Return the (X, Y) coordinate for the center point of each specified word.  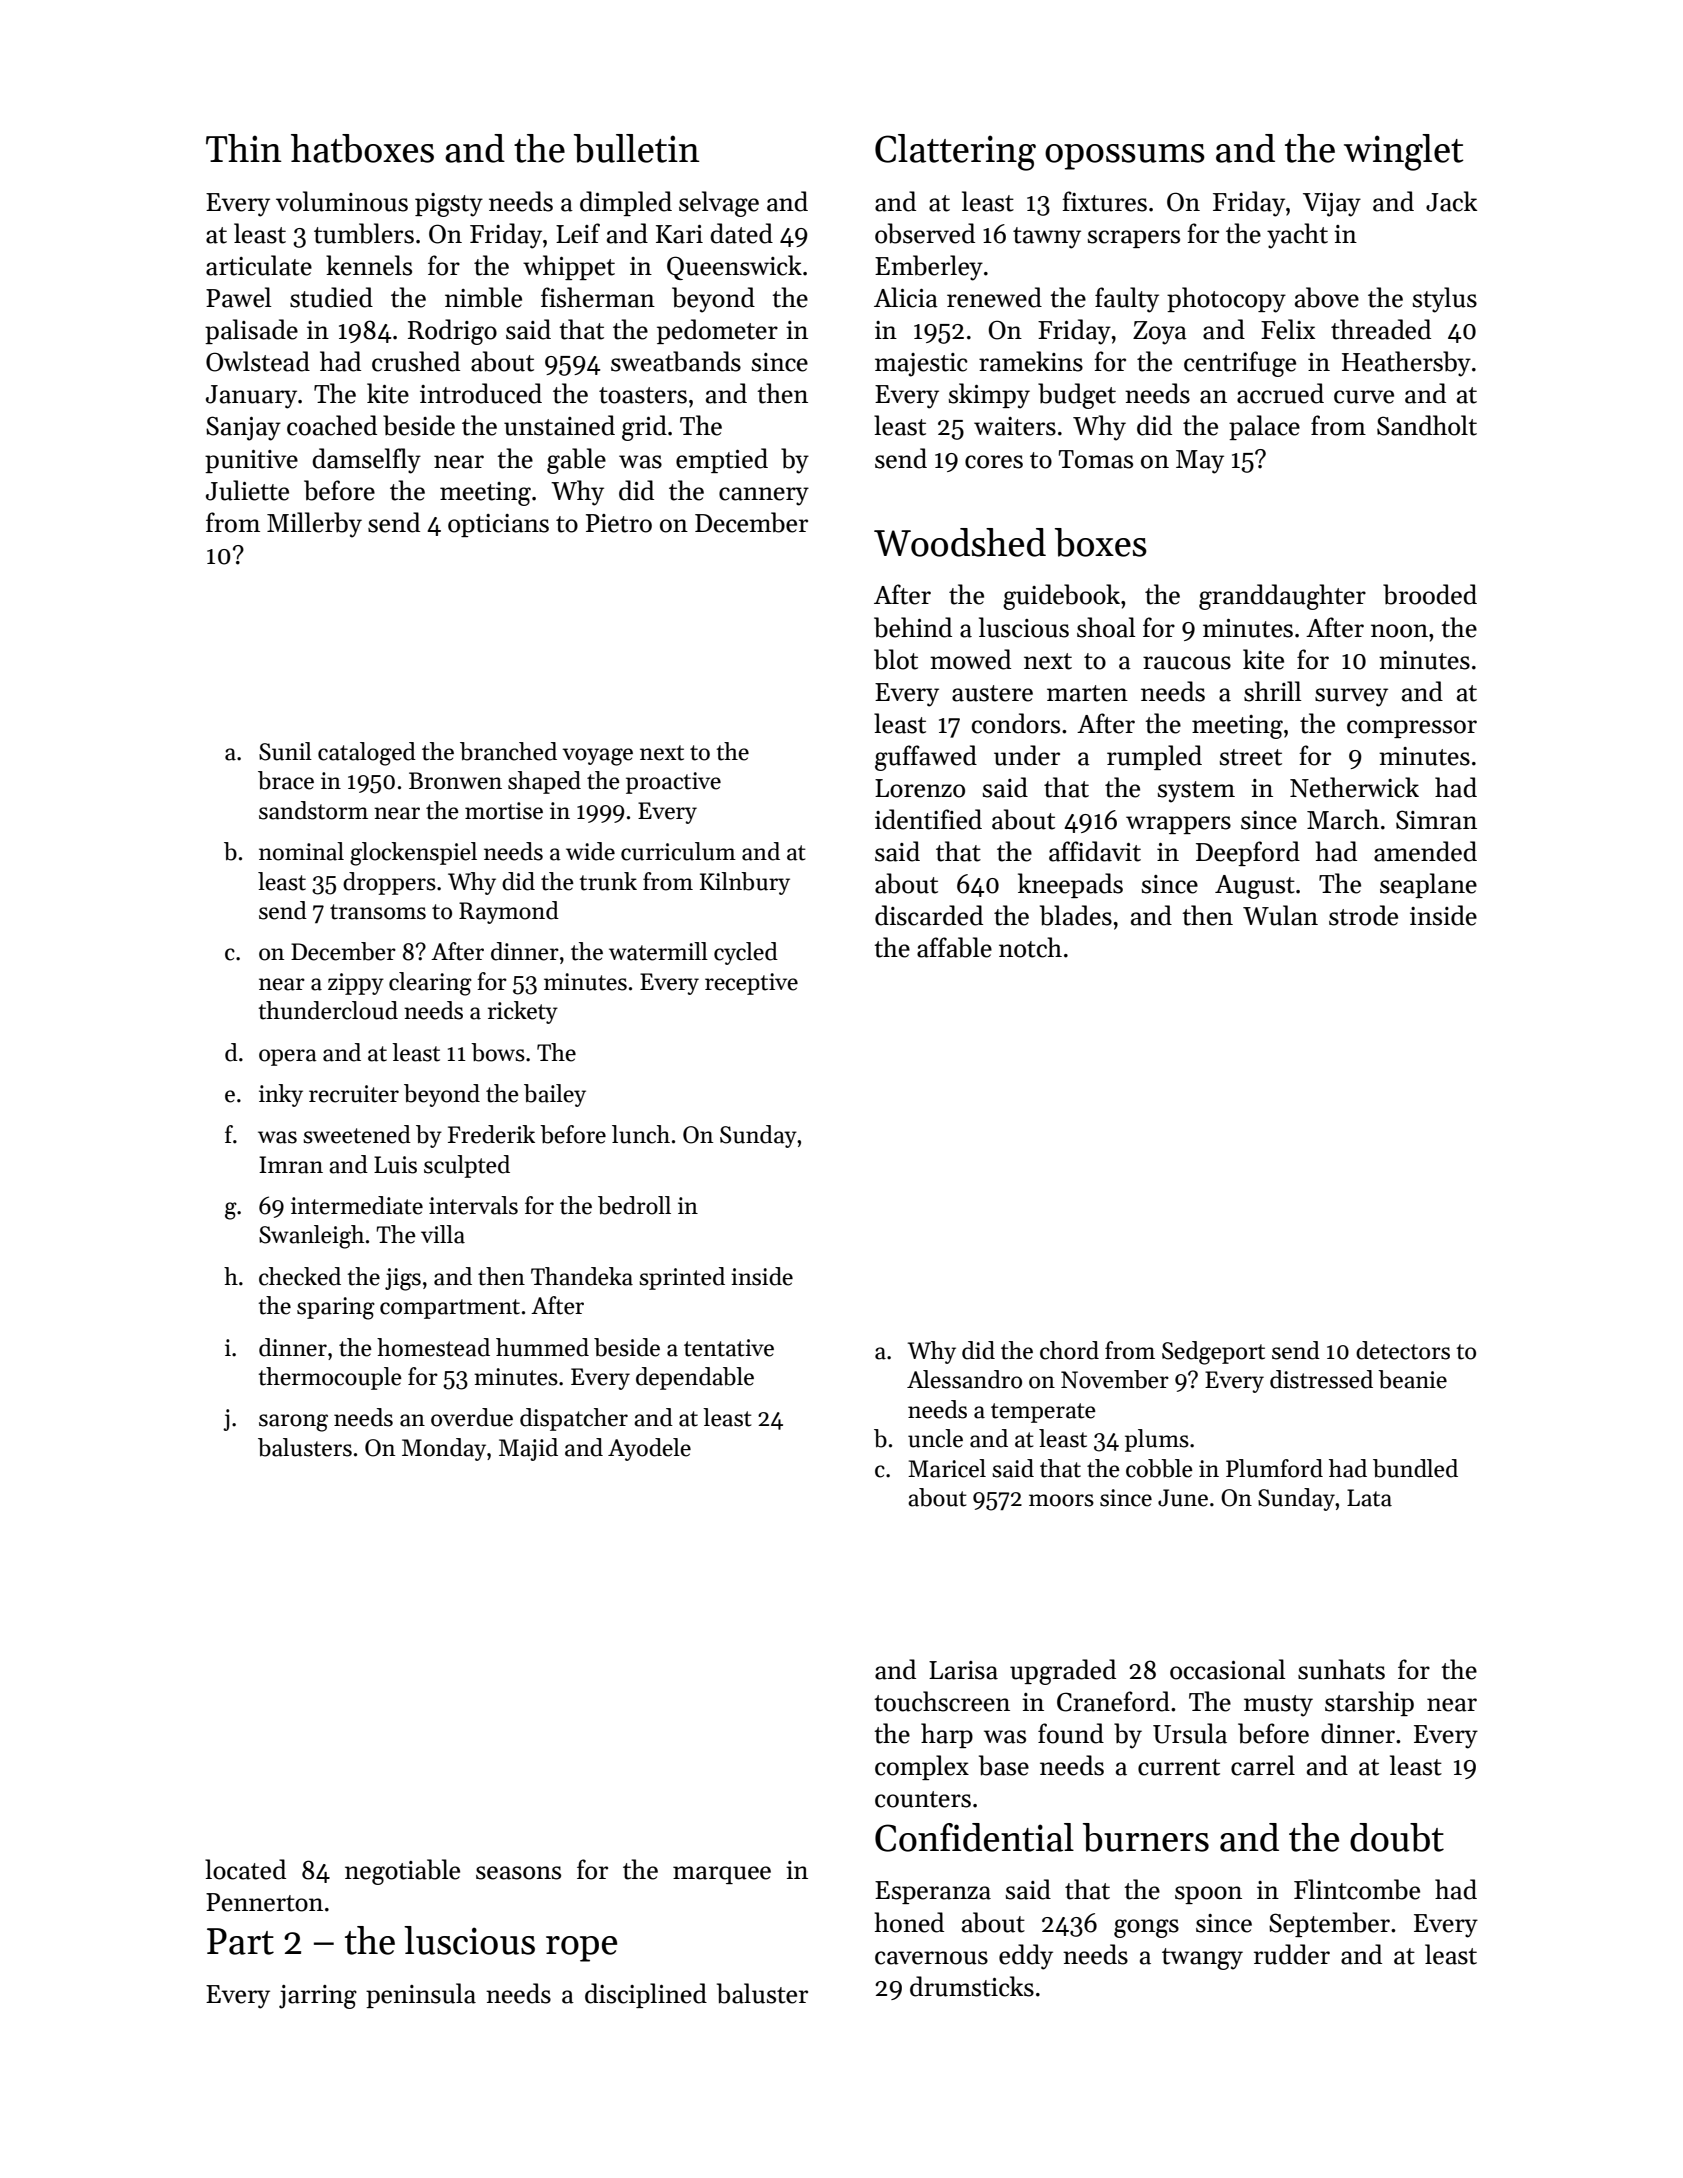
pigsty (449, 205)
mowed (970, 659)
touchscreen (942, 1701)
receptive (751, 984)
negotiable (402, 1872)
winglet (1404, 152)
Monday (444, 1449)
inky (281, 1095)
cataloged (367, 754)
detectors (1403, 1350)
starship (1369, 1703)
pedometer (717, 331)
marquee (722, 1875)
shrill (1272, 691)
